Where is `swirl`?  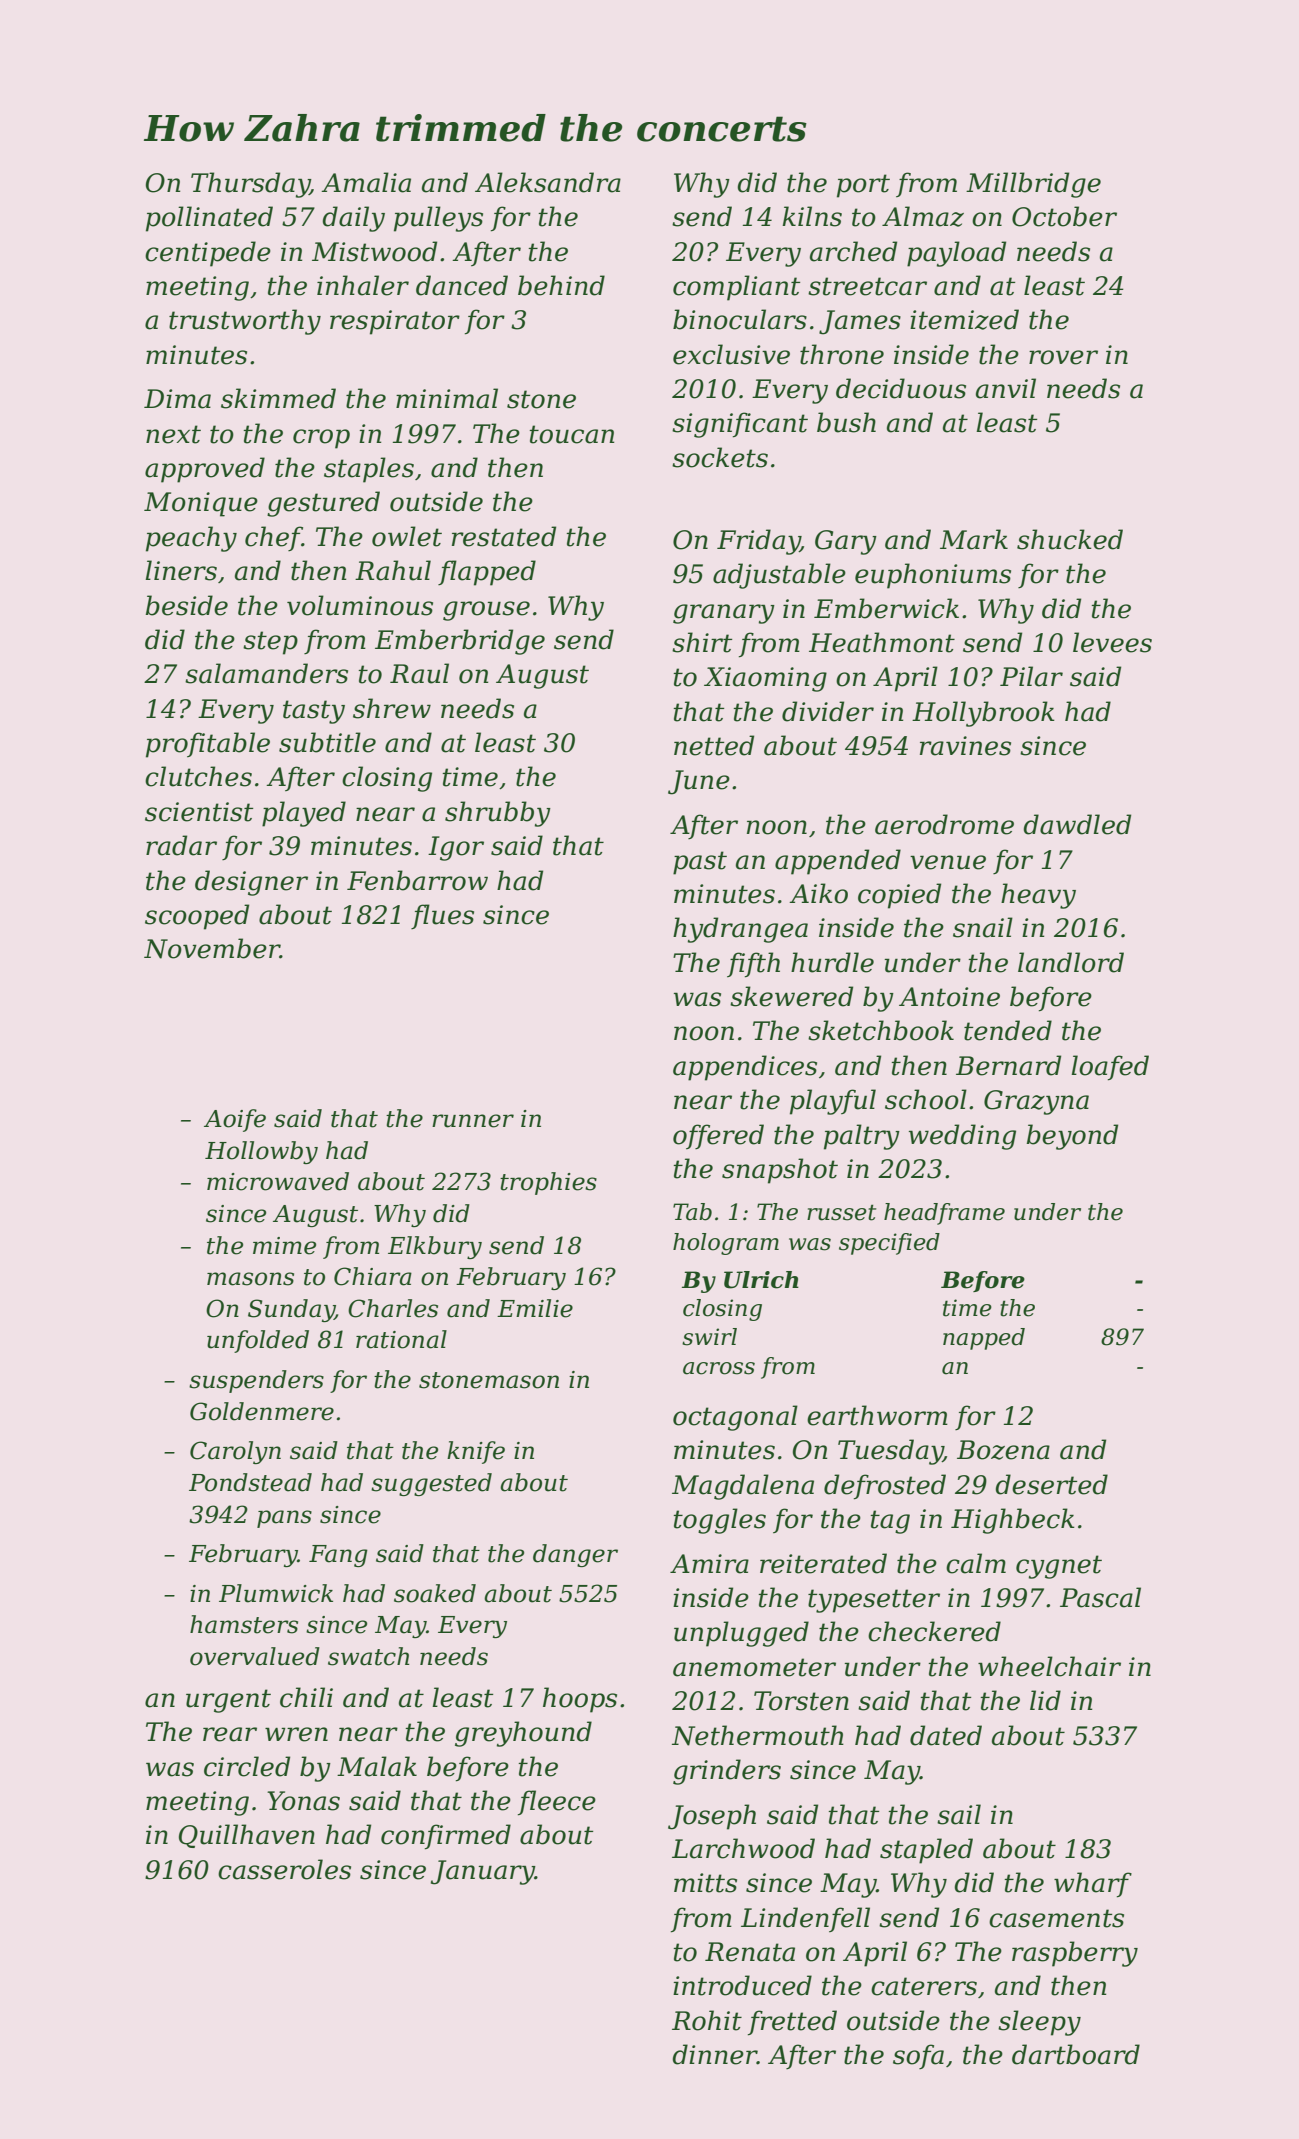
swirl is located at coordinates (709, 1337).
